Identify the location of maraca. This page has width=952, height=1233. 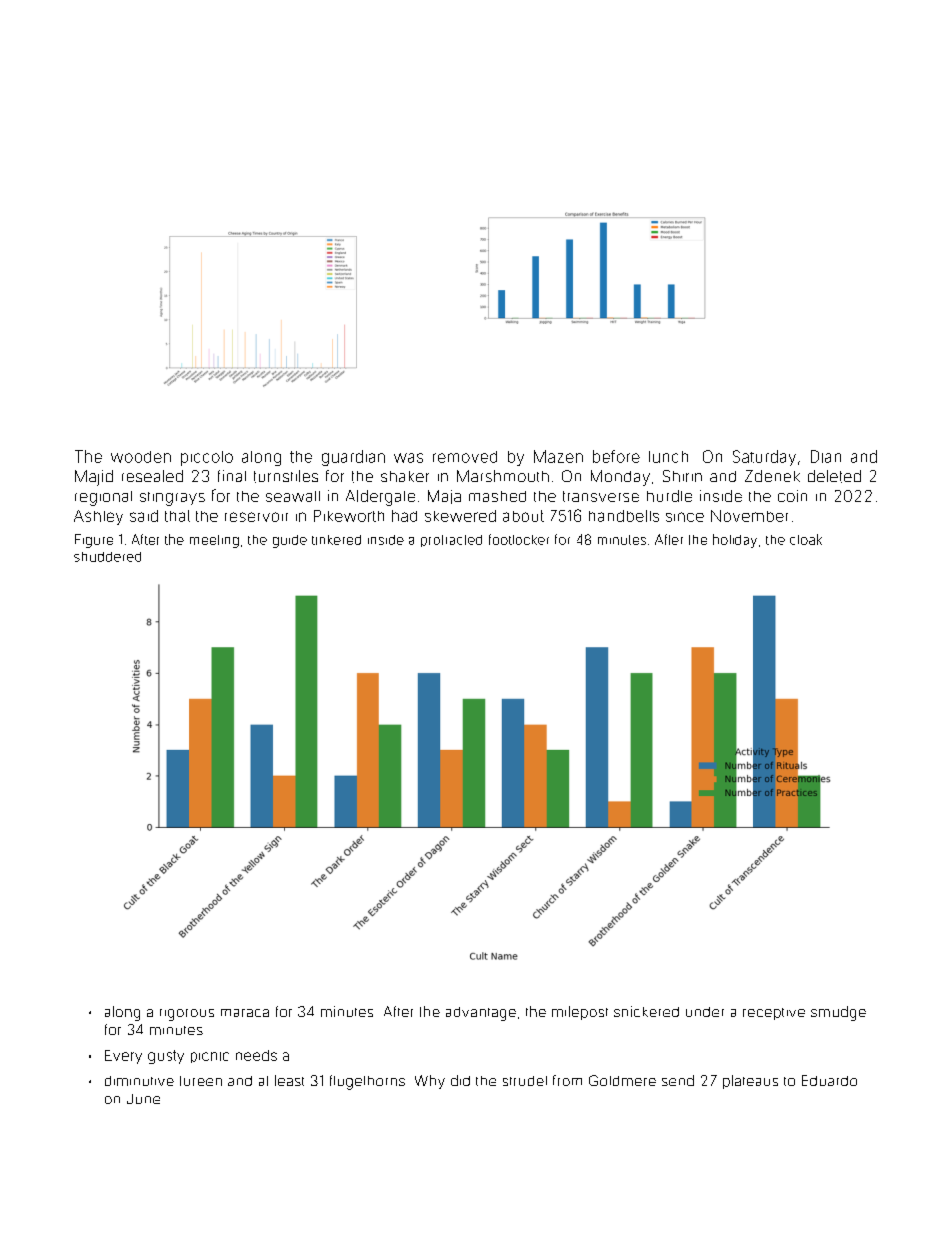
(245, 1013).
